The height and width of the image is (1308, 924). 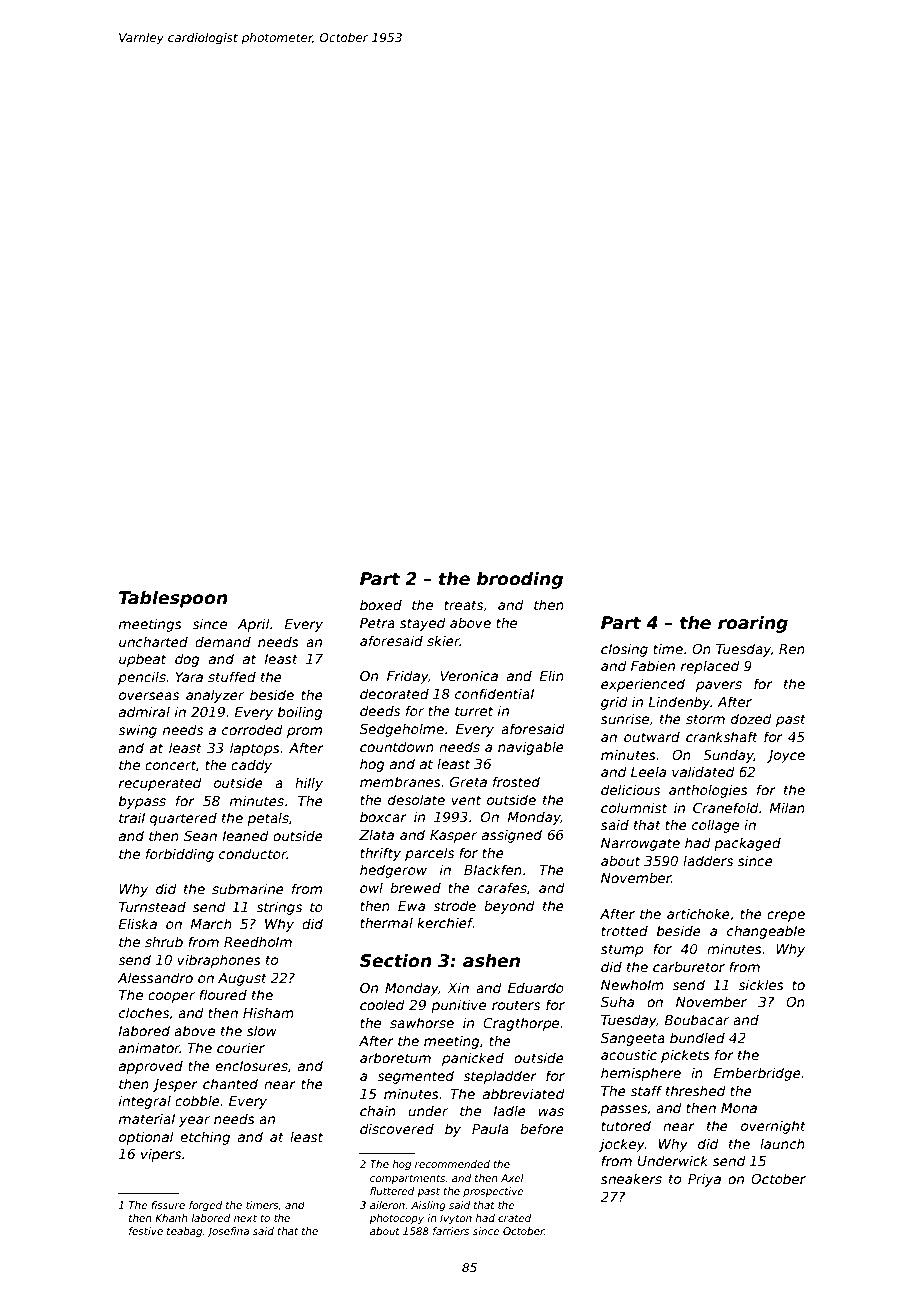 I want to click on artichoke, so click(x=698, y=913).
